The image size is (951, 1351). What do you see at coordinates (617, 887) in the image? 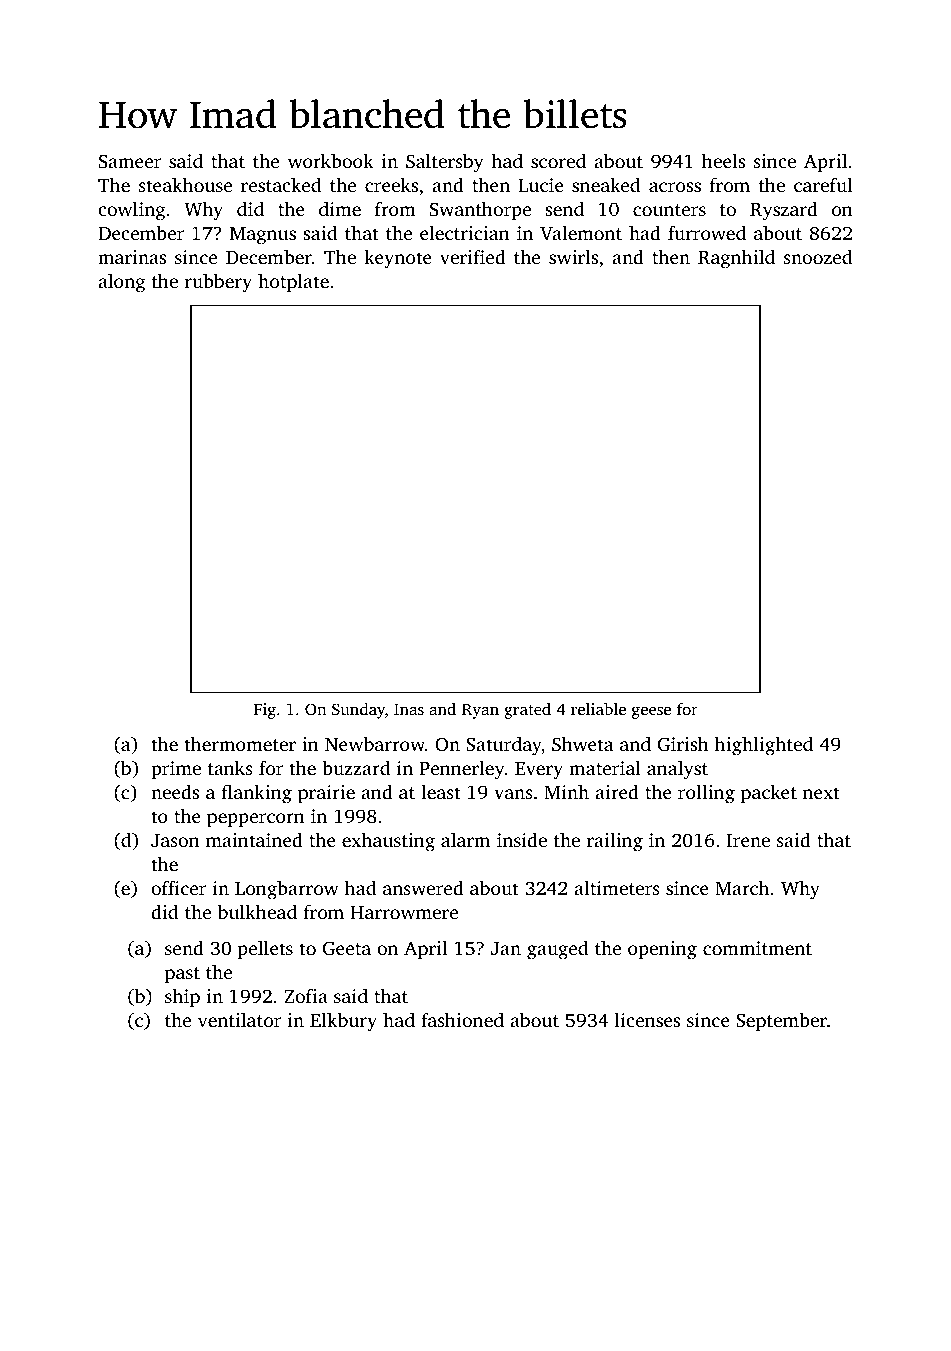
I see `altimeters` at bounding box center [617, 887].
